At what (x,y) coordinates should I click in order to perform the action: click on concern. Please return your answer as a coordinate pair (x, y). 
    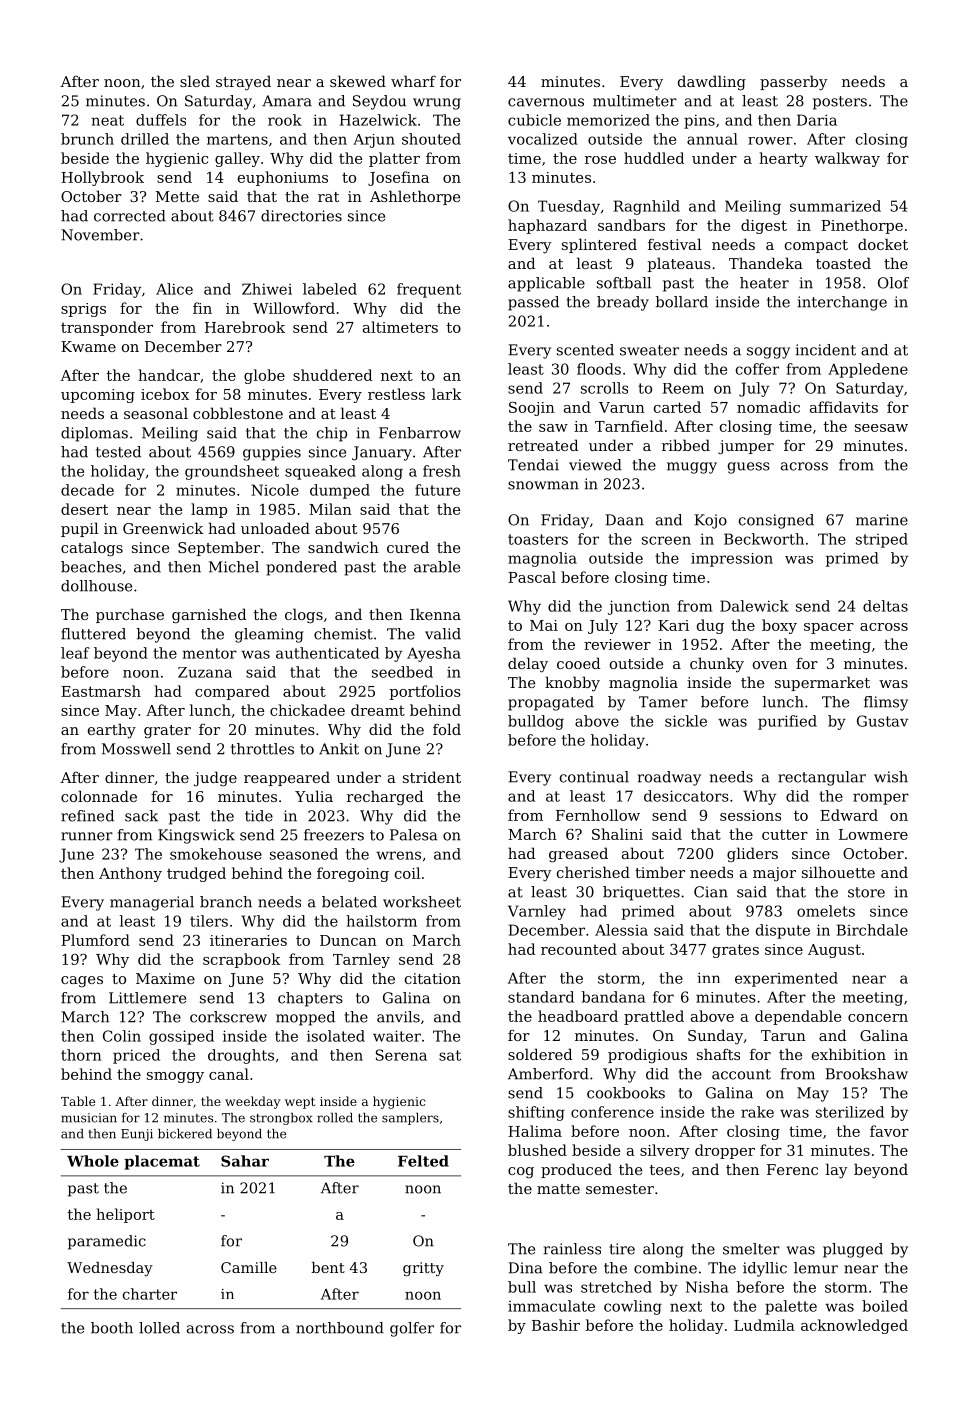
    Looking at the image, I should click on (878, 1018).
